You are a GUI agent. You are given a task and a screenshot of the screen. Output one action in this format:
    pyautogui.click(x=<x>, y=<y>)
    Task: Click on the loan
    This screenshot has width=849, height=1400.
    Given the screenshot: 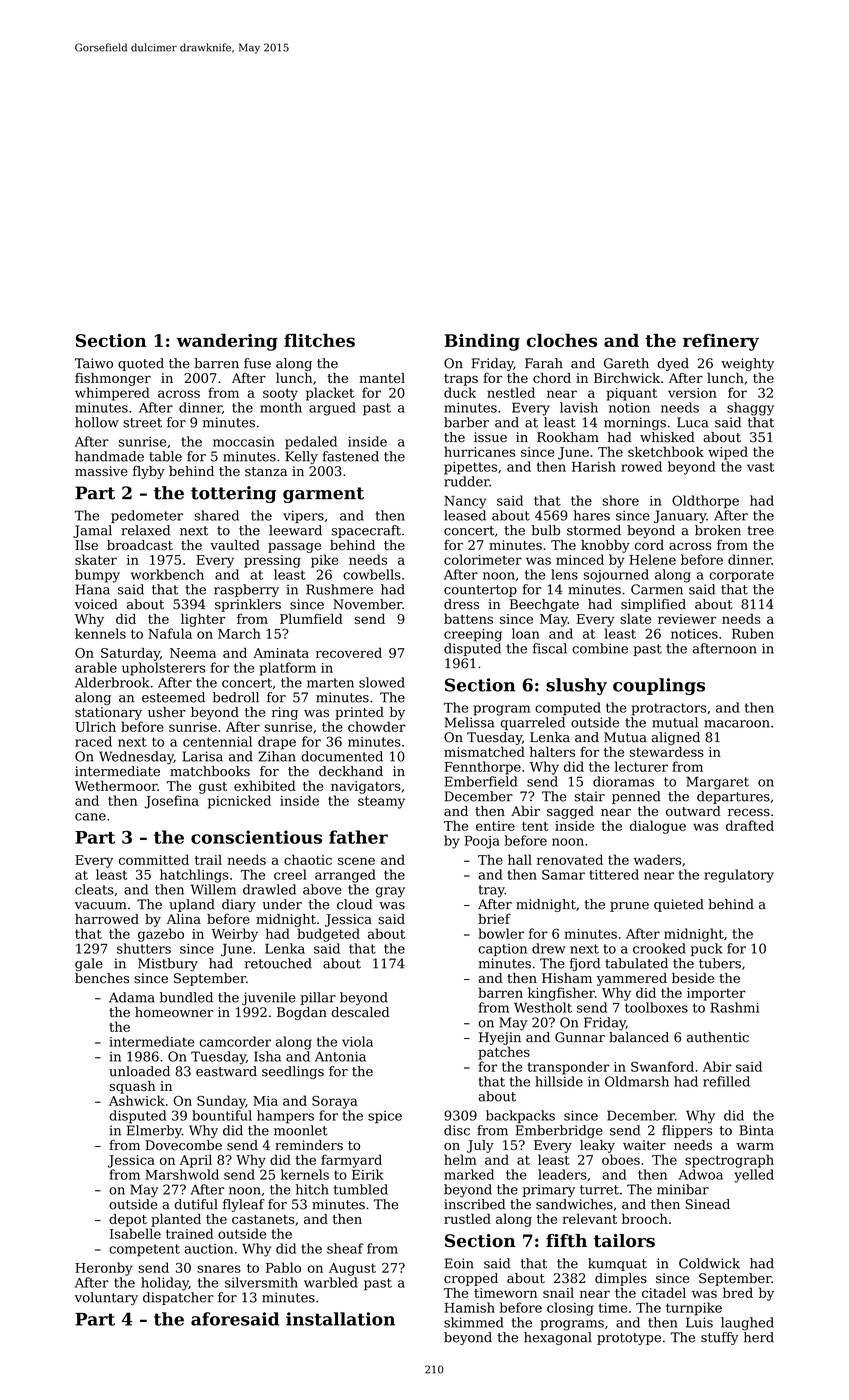 What is the action you would take?
    pyautogui.click(x=526, y=633)
